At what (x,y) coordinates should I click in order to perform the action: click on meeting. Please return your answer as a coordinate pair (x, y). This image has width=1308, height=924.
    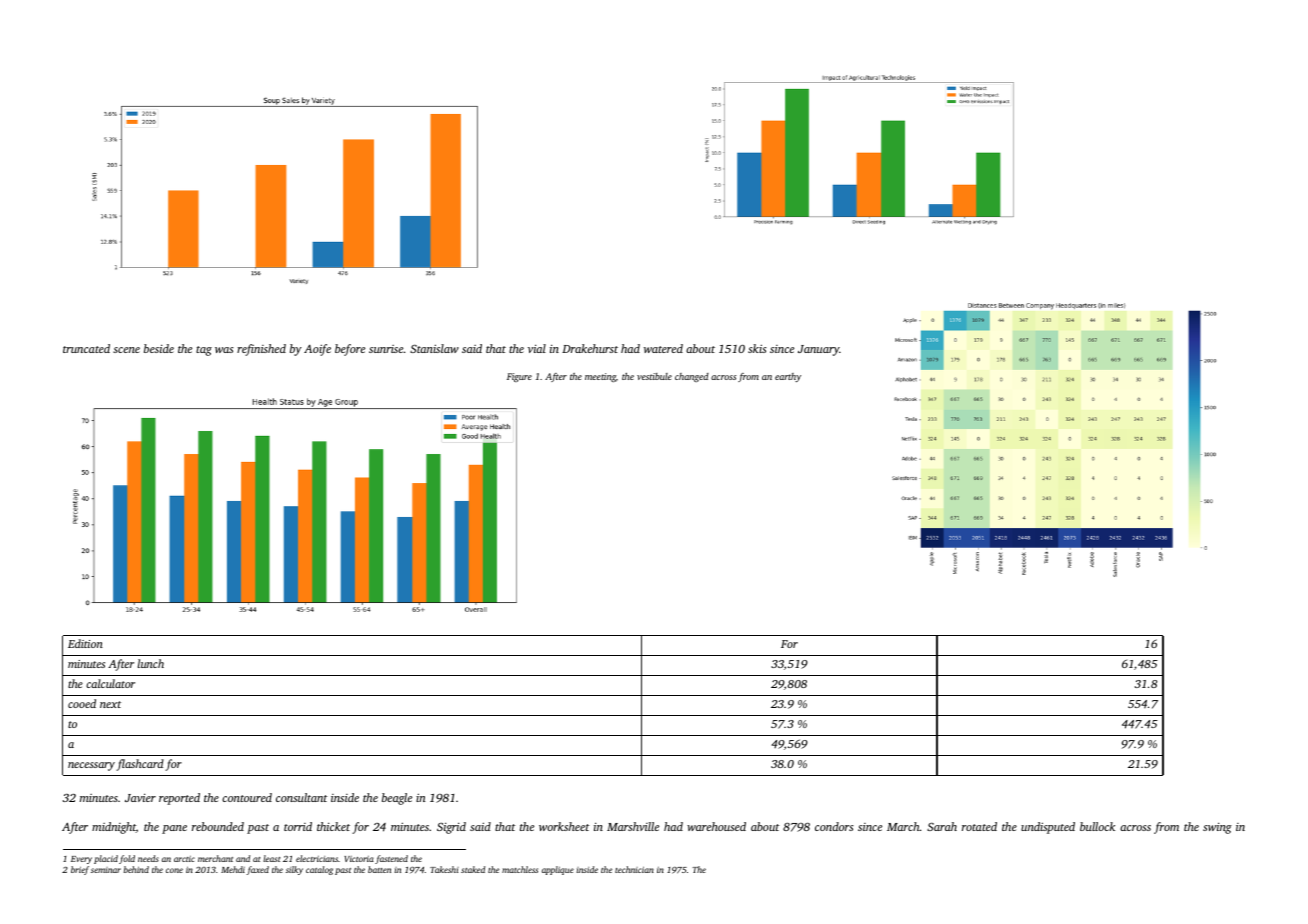
    Looking at the image, I should click on (600, 377).
